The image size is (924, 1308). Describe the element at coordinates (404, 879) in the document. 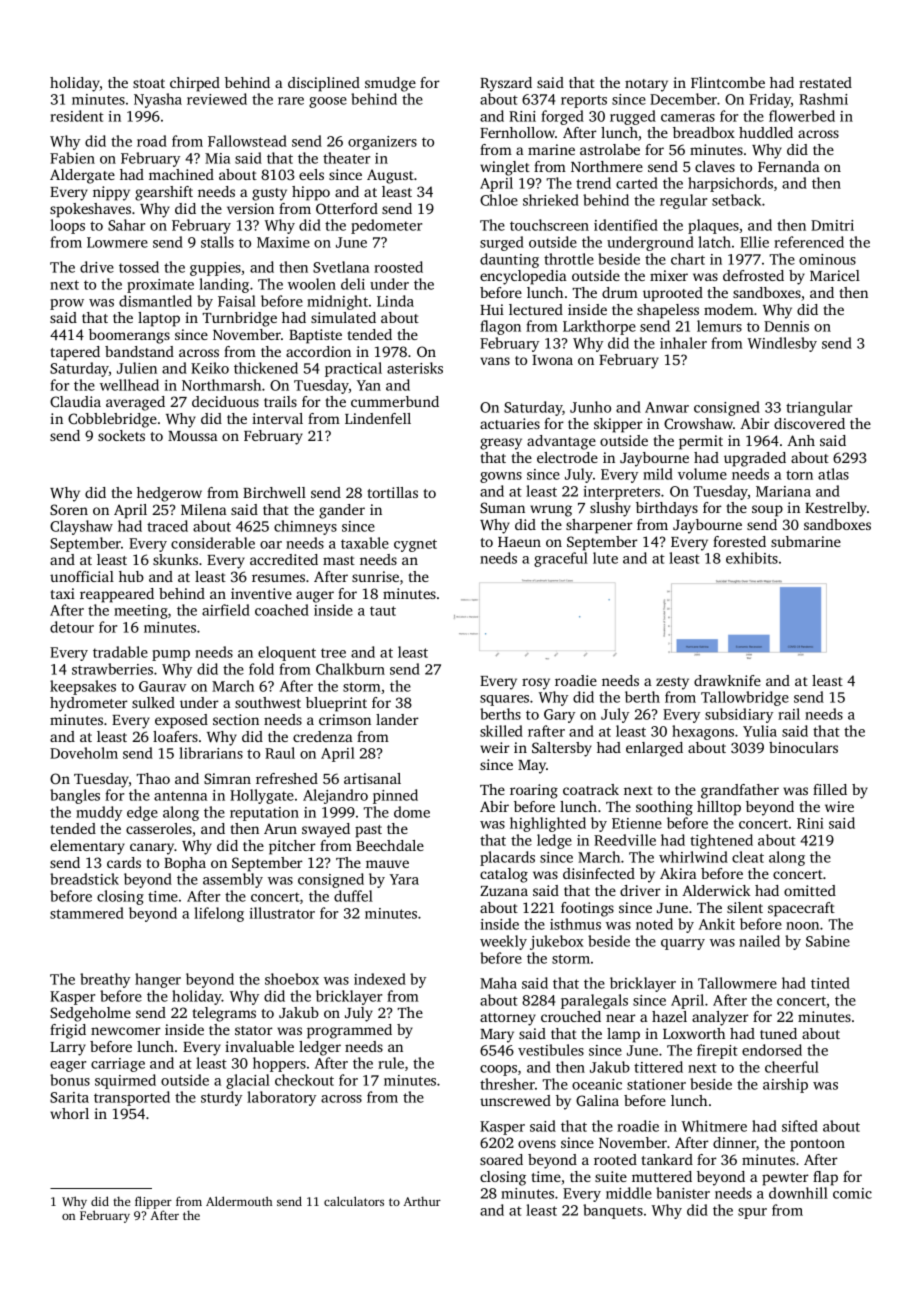

I see `Yara` at that location.
